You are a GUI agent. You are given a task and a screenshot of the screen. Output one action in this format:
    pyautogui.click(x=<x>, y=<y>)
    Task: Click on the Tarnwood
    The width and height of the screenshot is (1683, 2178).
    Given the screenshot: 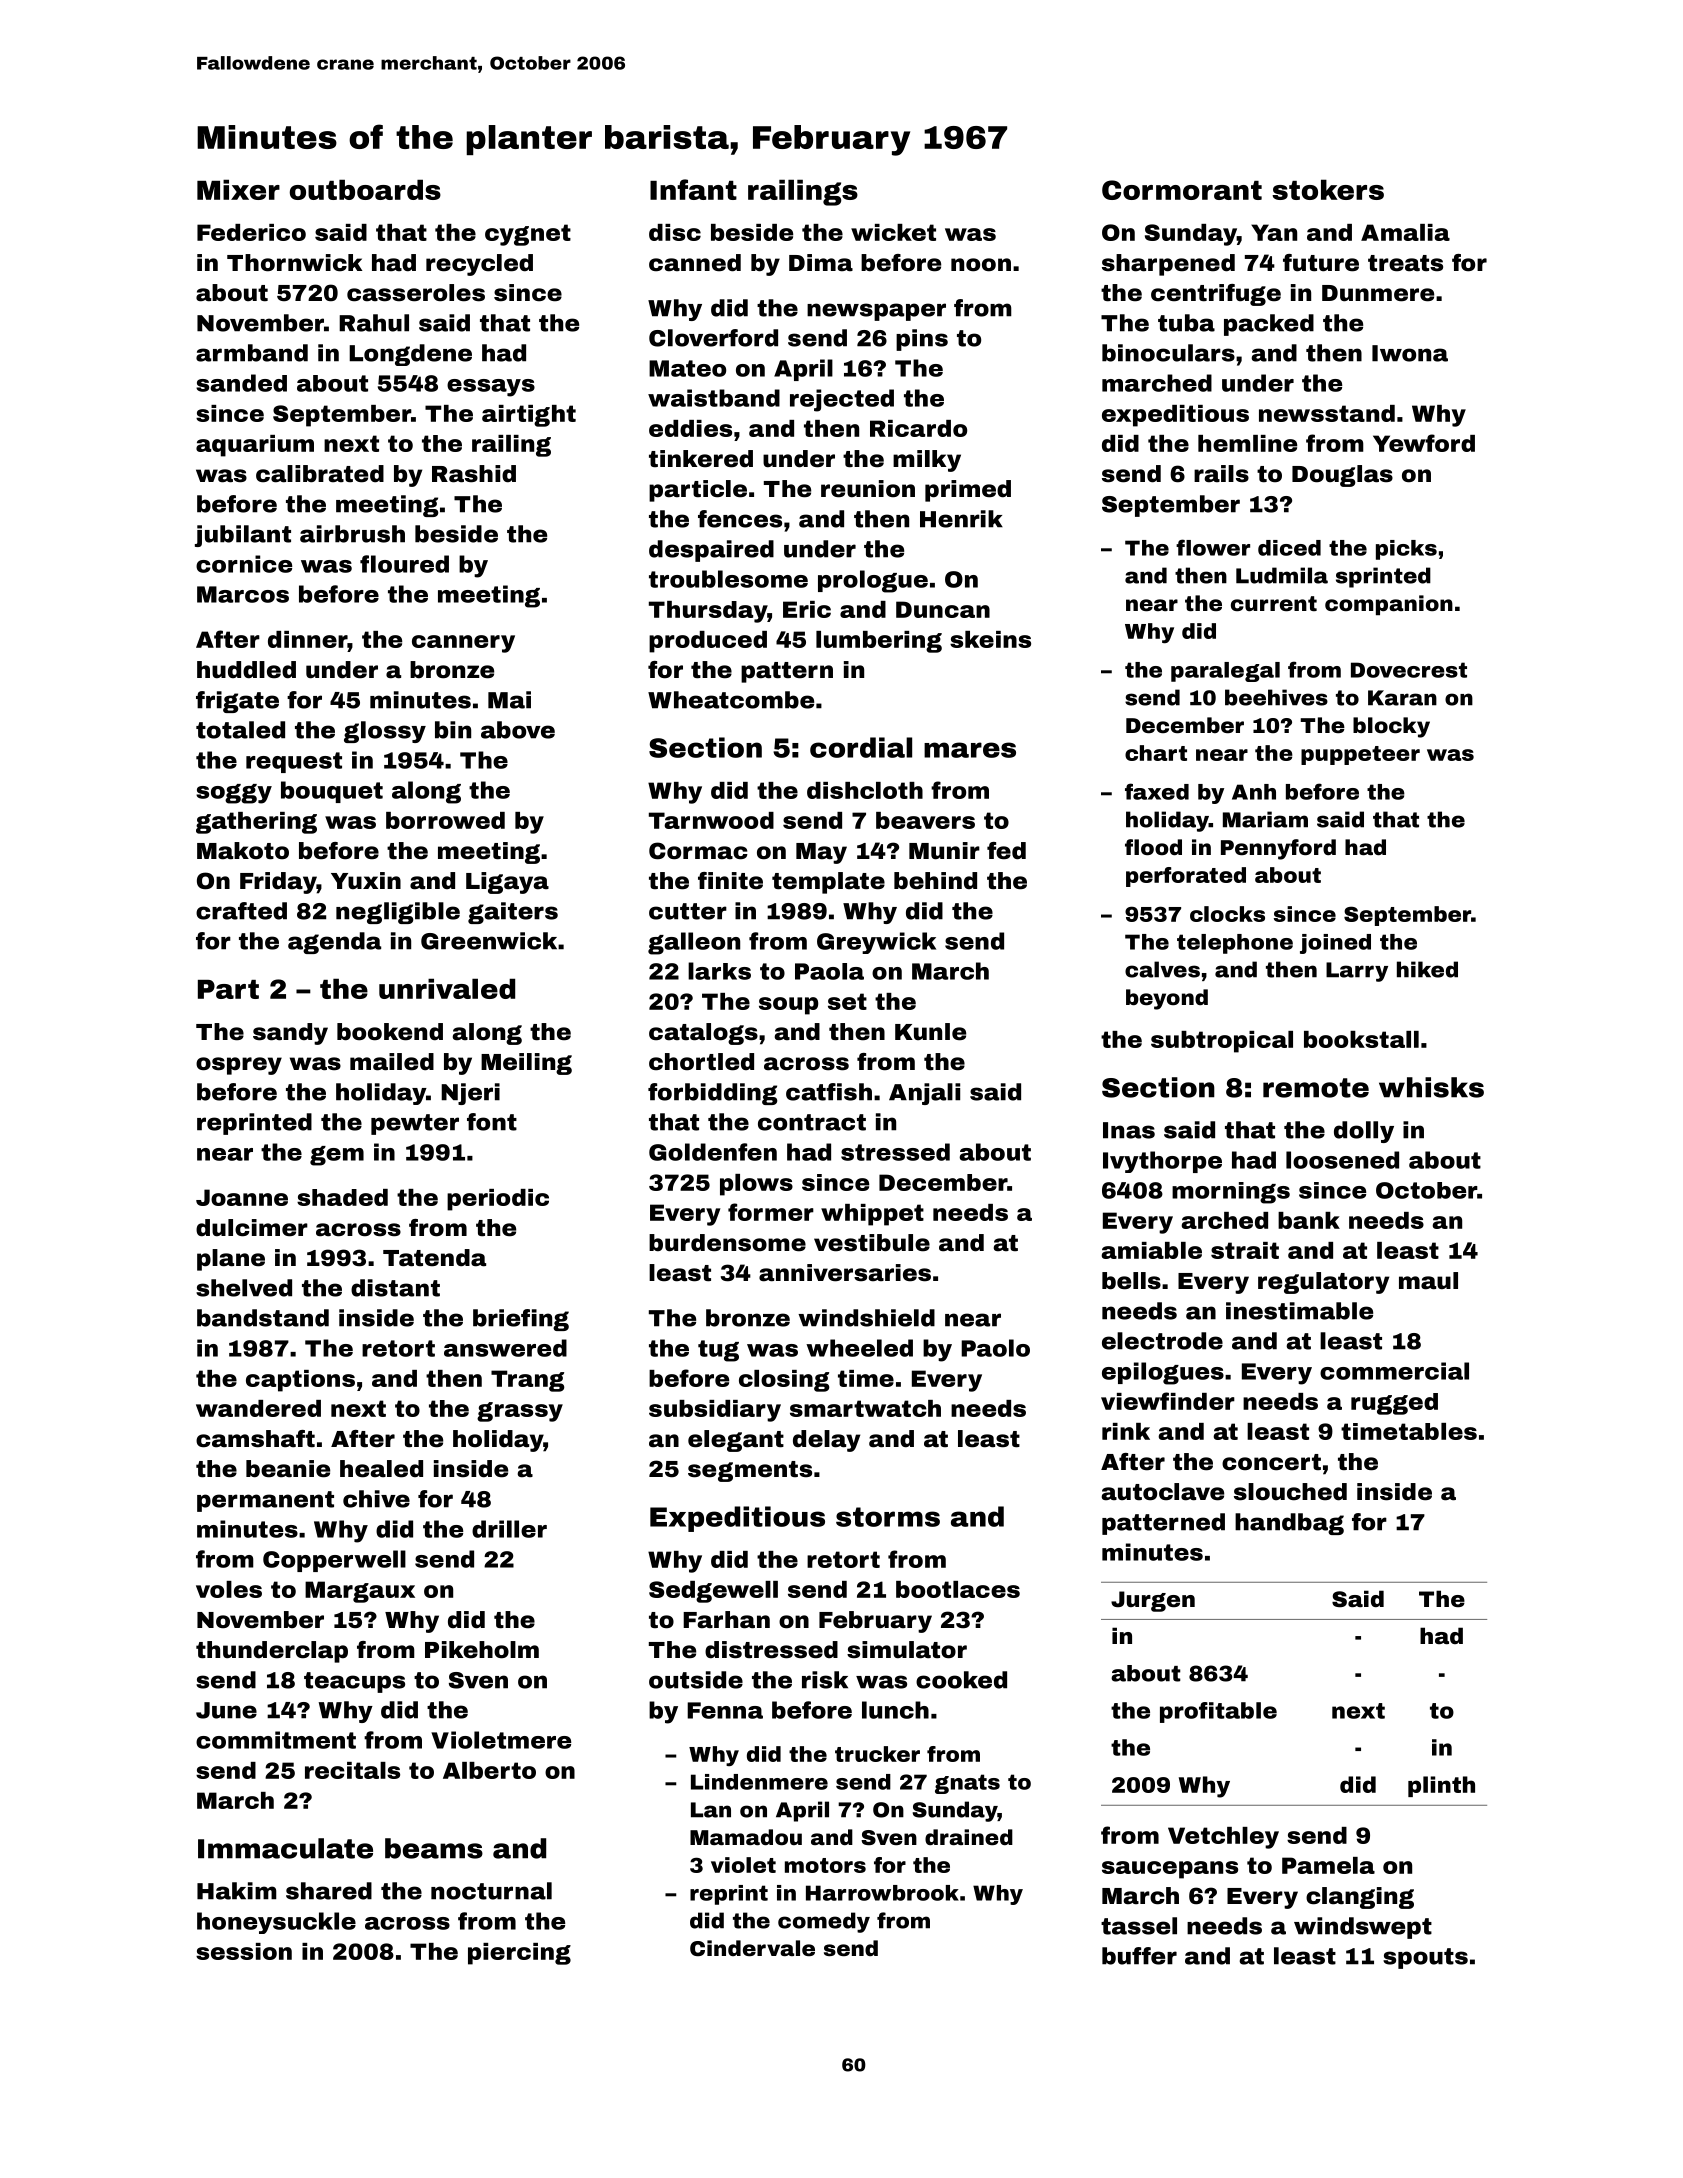 What is the action you would take?
    pyautogui.click(x=711, y=820)
